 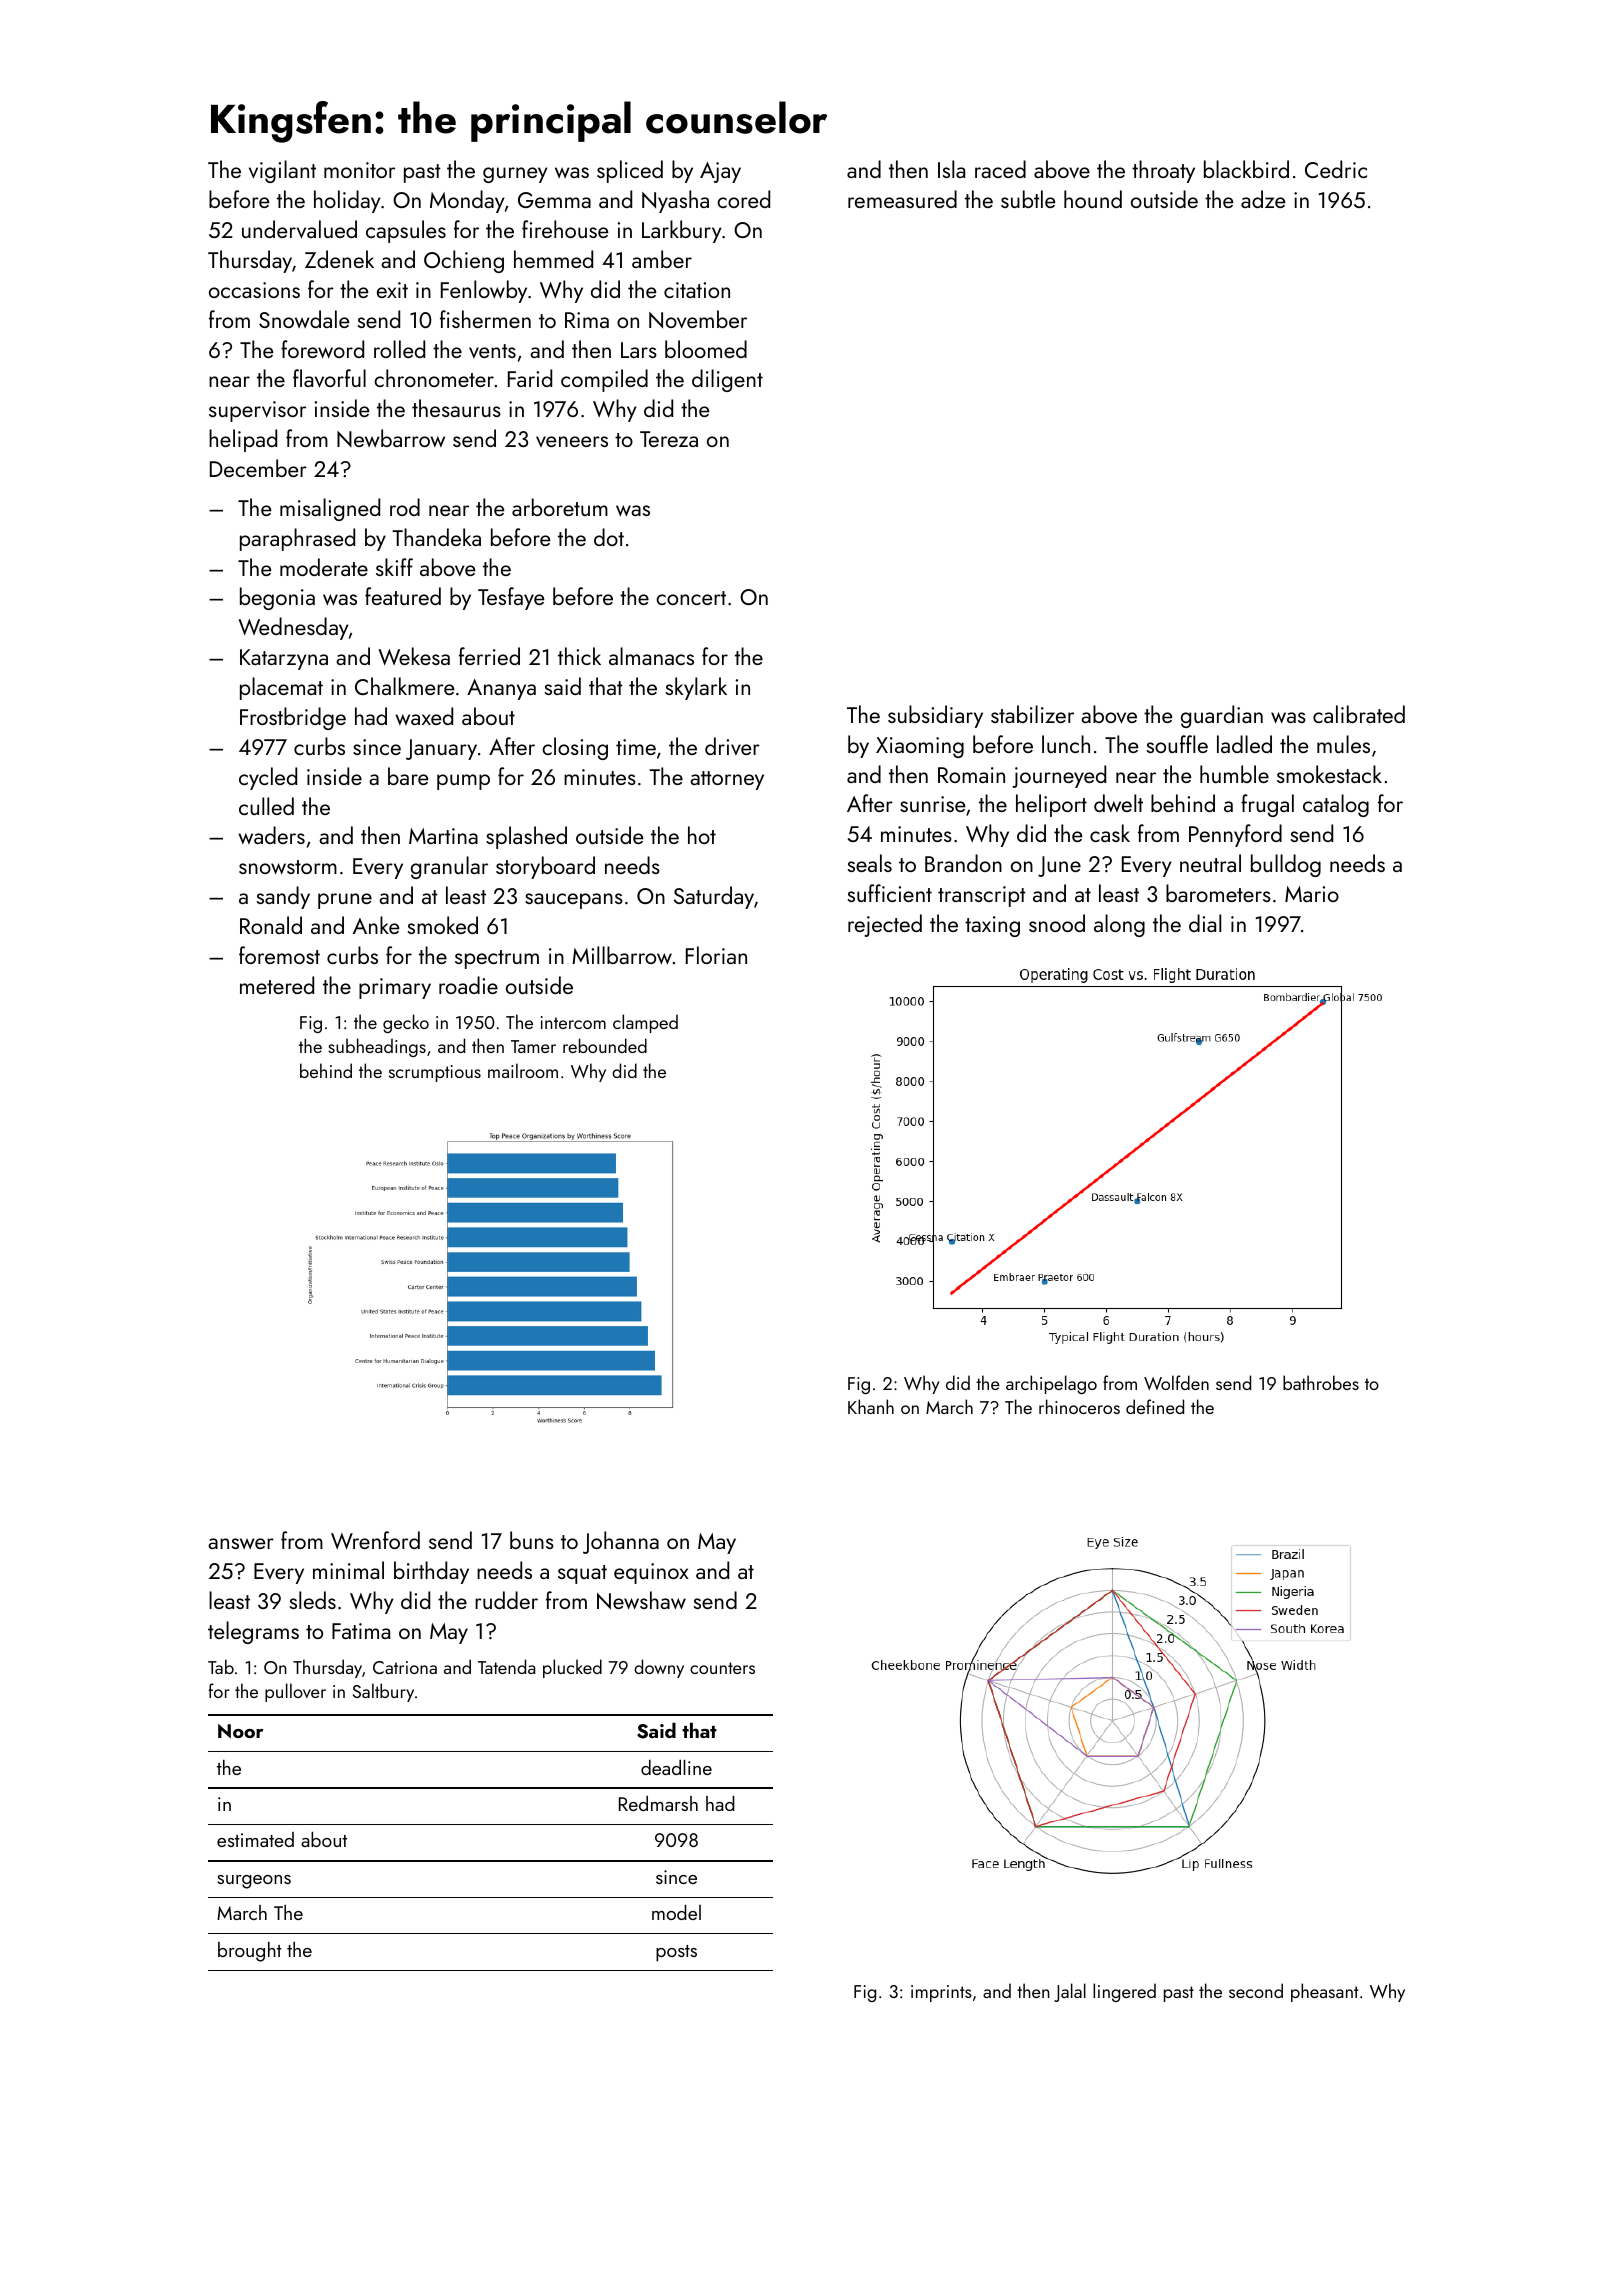 What do you see at coordinates (1000, 169) in the screenshot?
I see `raced` at bounding box center [1000, 169].
